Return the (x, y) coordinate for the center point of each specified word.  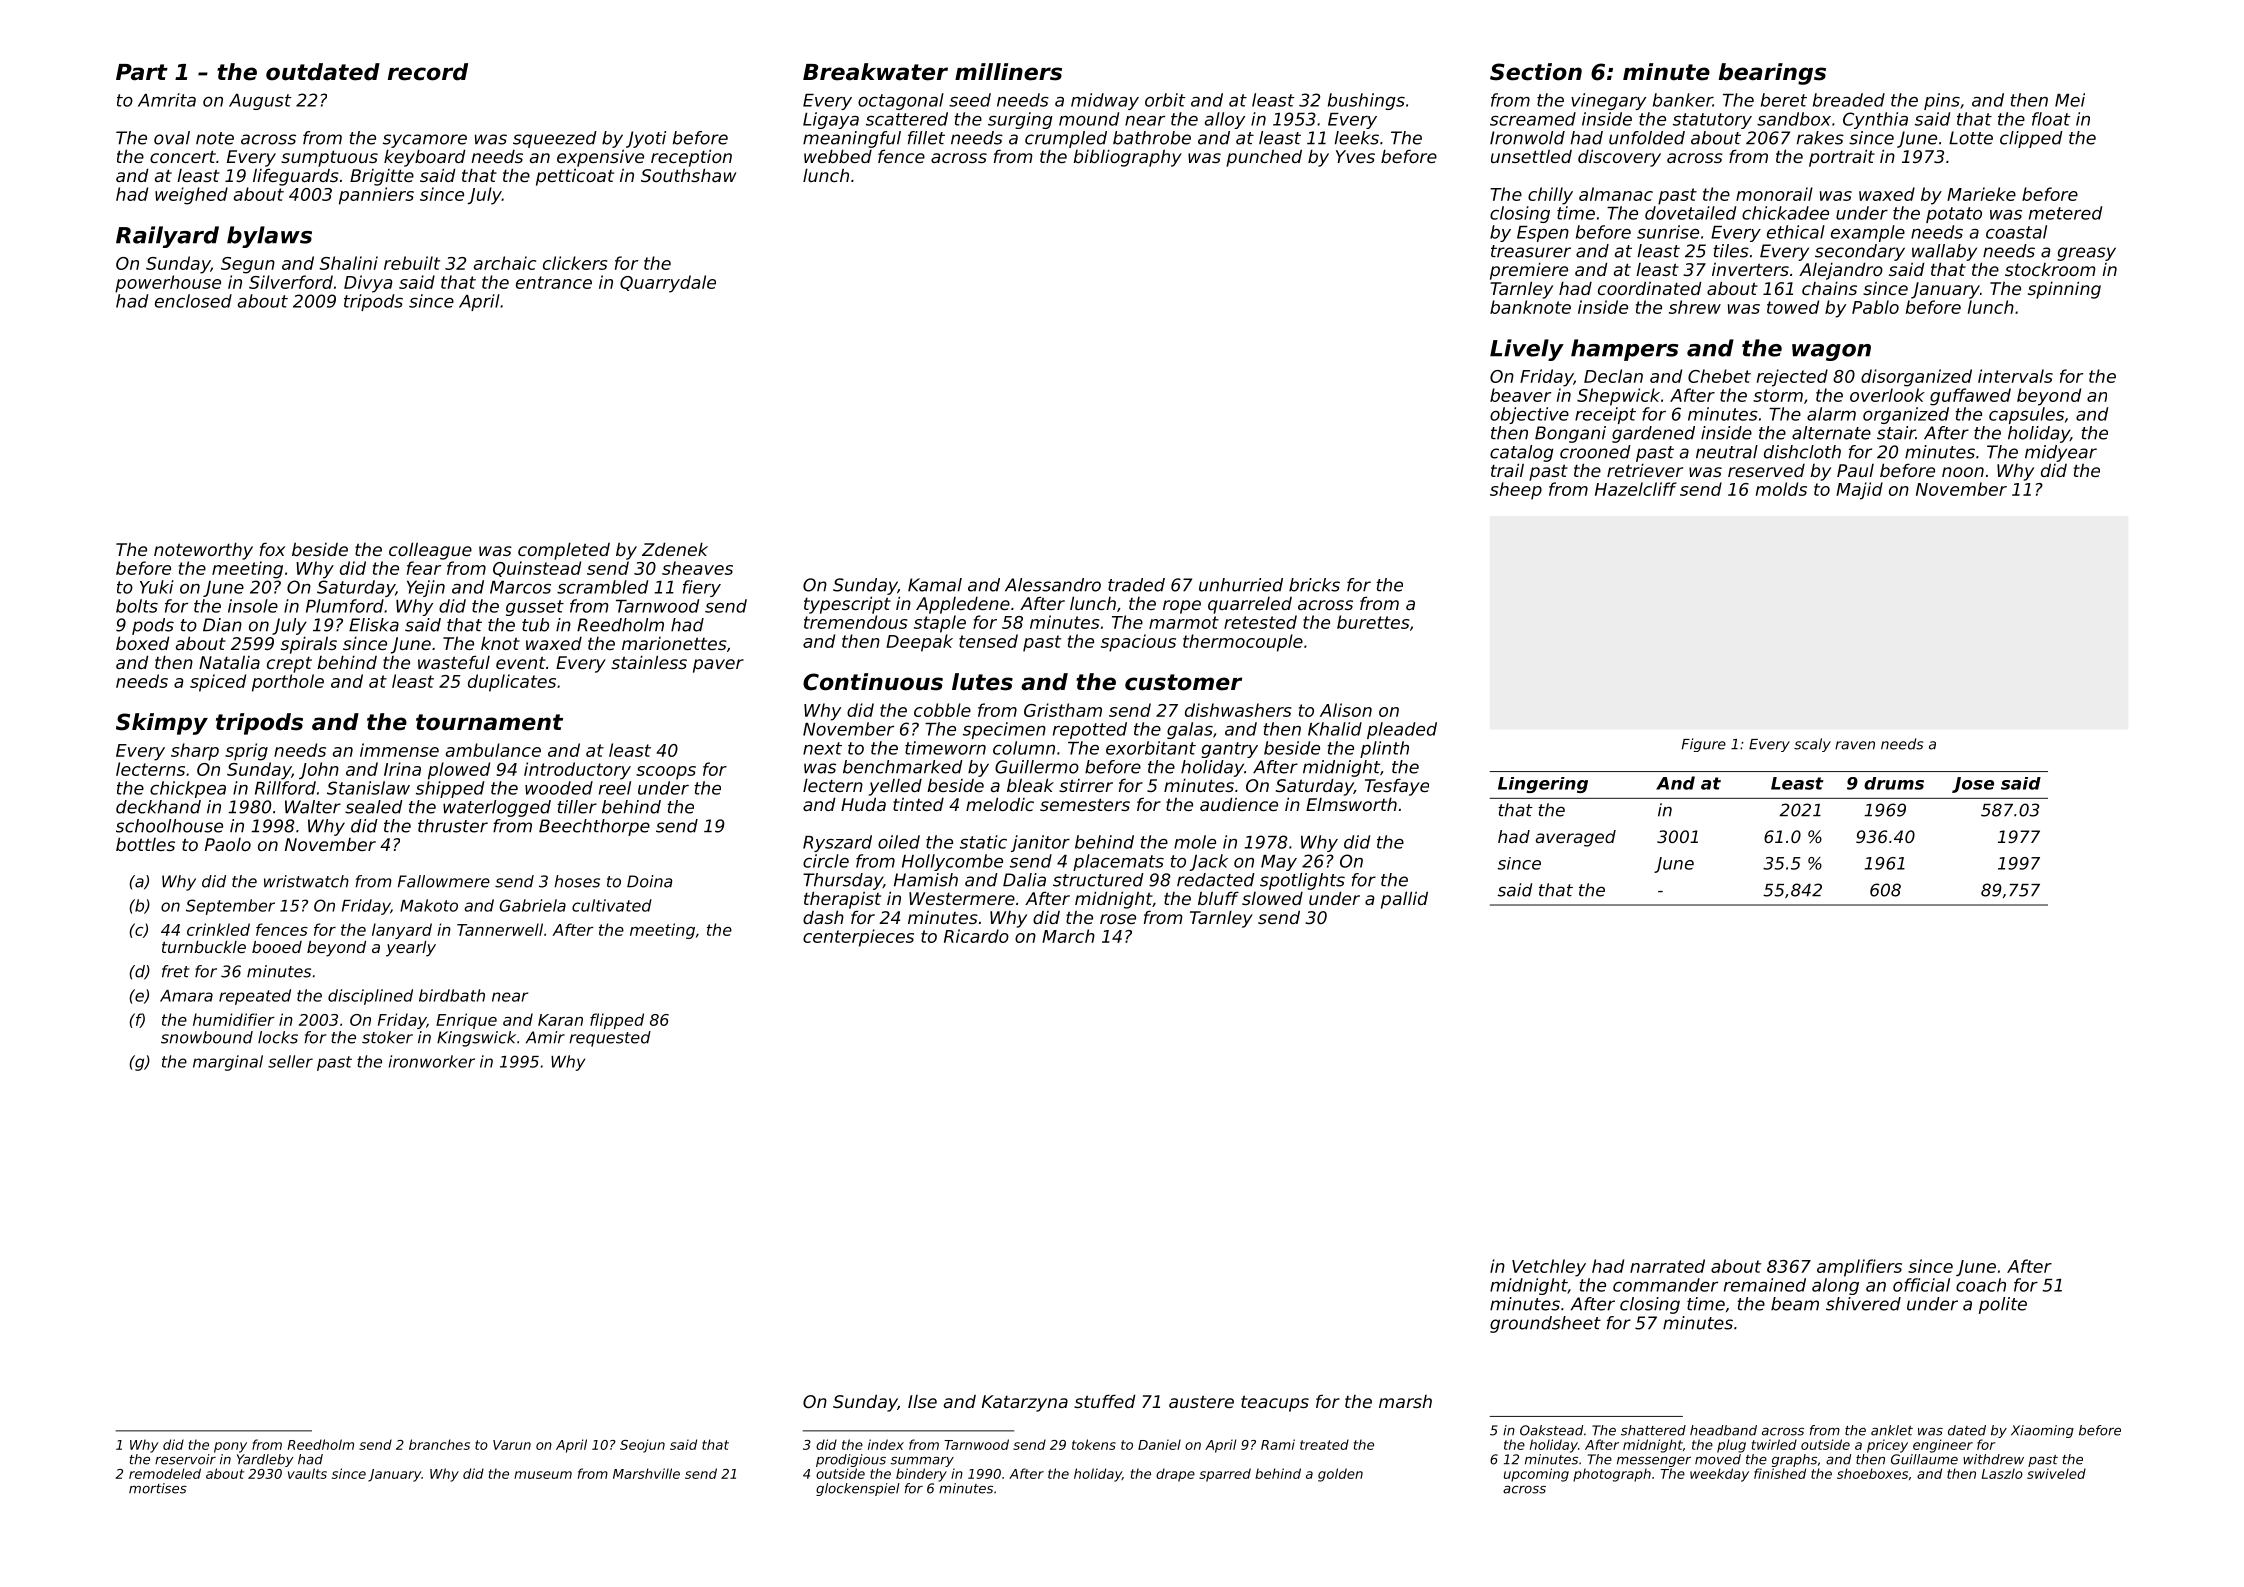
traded (1136, 585)
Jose (1973, 785)
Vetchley (1549, 1268)
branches (439, 1444)
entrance (554, 282)
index (886, 1444)
